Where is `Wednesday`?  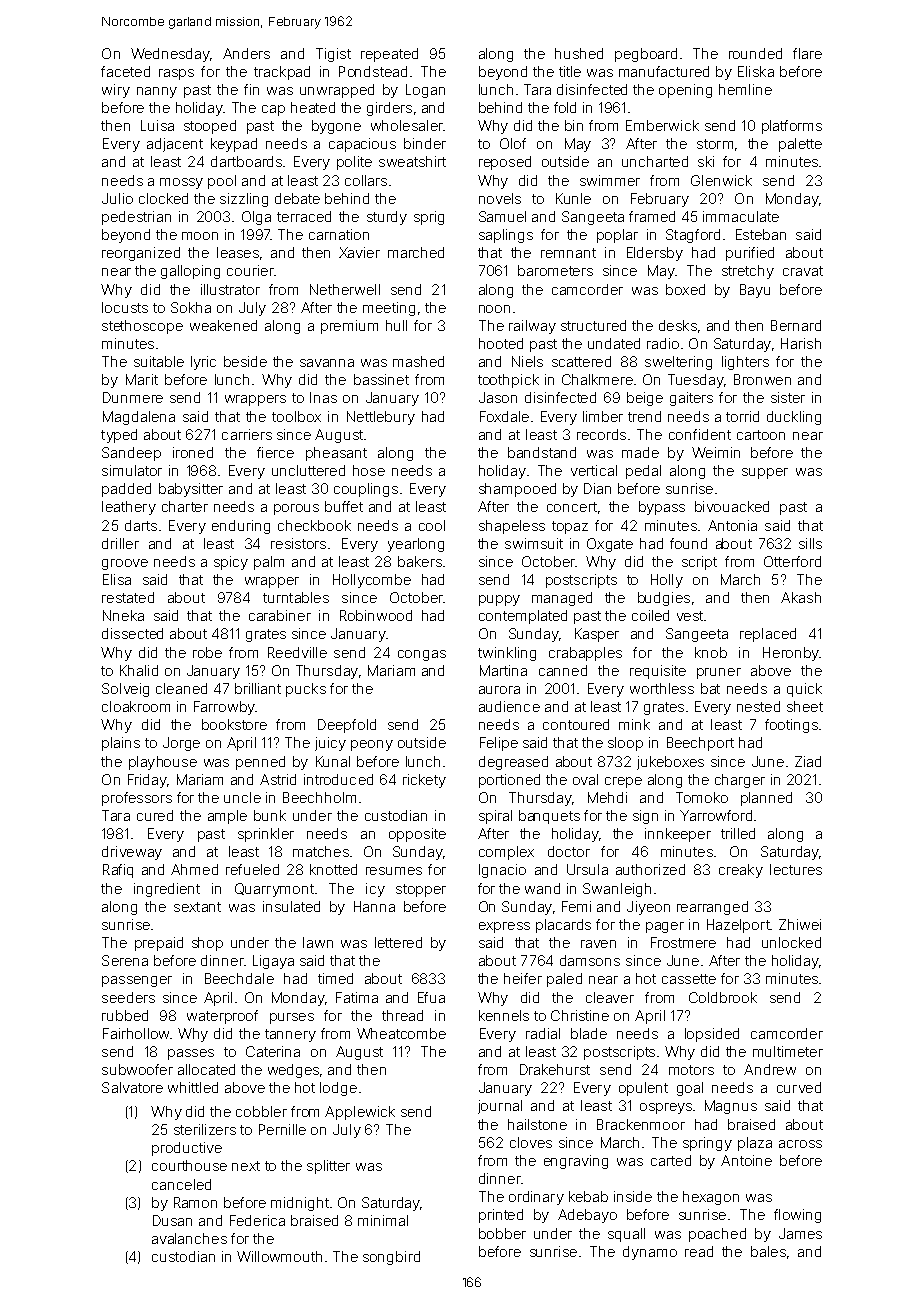
Wednesday is located at coordinates (170, 55).
